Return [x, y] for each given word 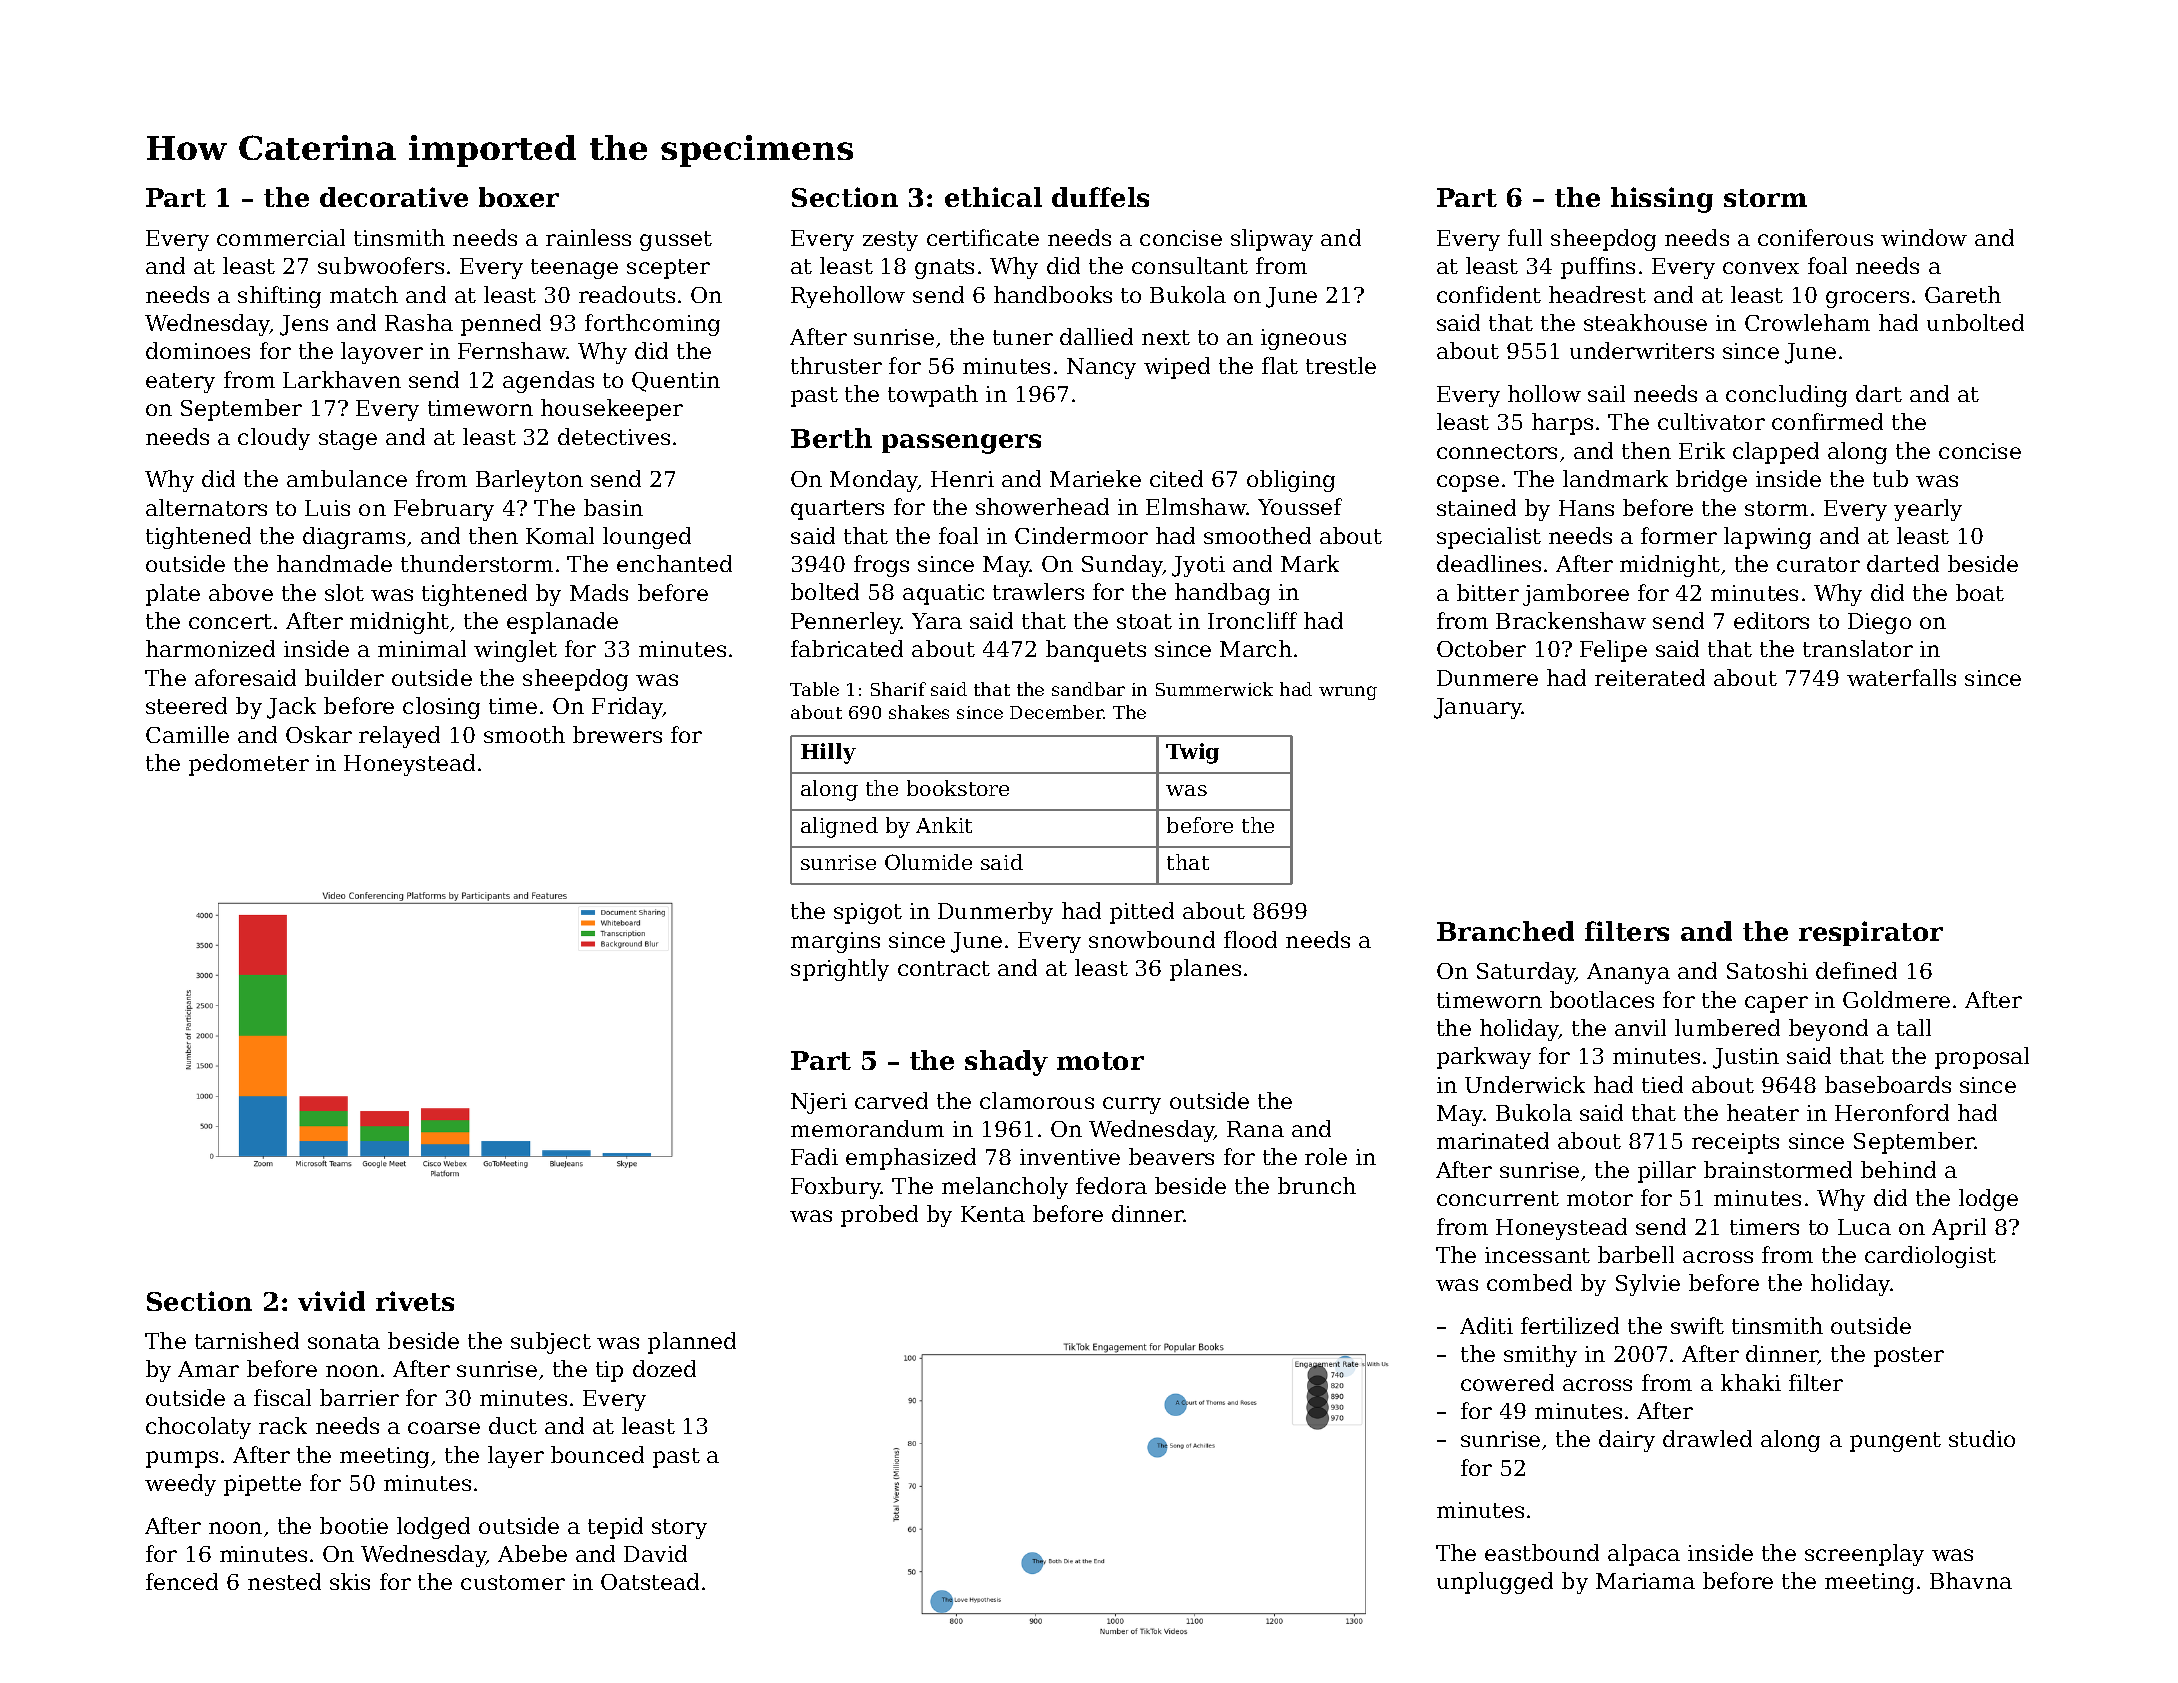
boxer [519, 197]
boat [1980, 592]
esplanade [562, 623]
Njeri [819, 1103]
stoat [1144, 621]
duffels [1100, 197]
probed [879, 1216]
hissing [1662, 200]
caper [1776, 1004]
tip [609, 1371]
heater [1763, 1112]
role [1326, 1156]
